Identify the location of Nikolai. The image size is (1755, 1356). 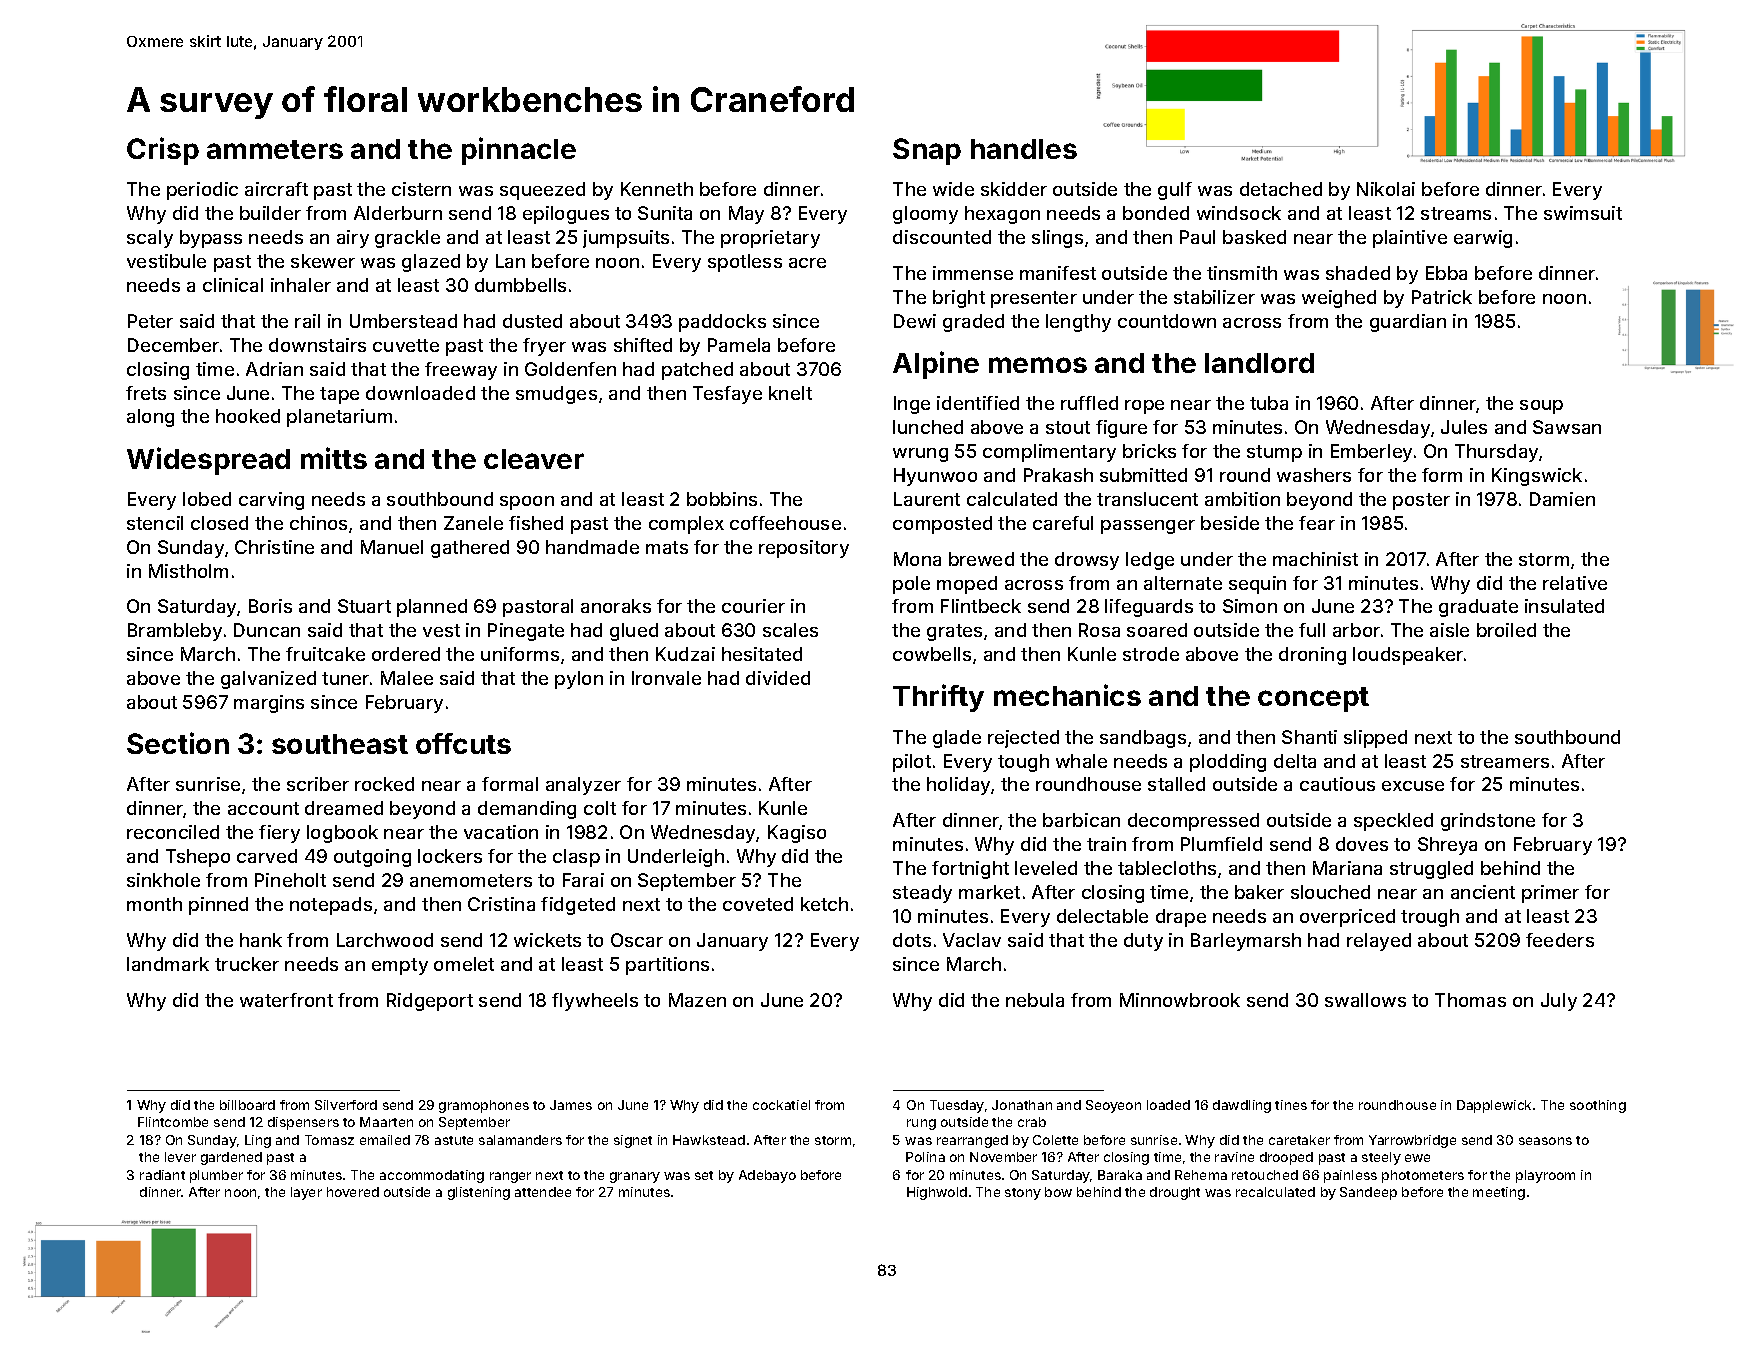
(1386, 189).
